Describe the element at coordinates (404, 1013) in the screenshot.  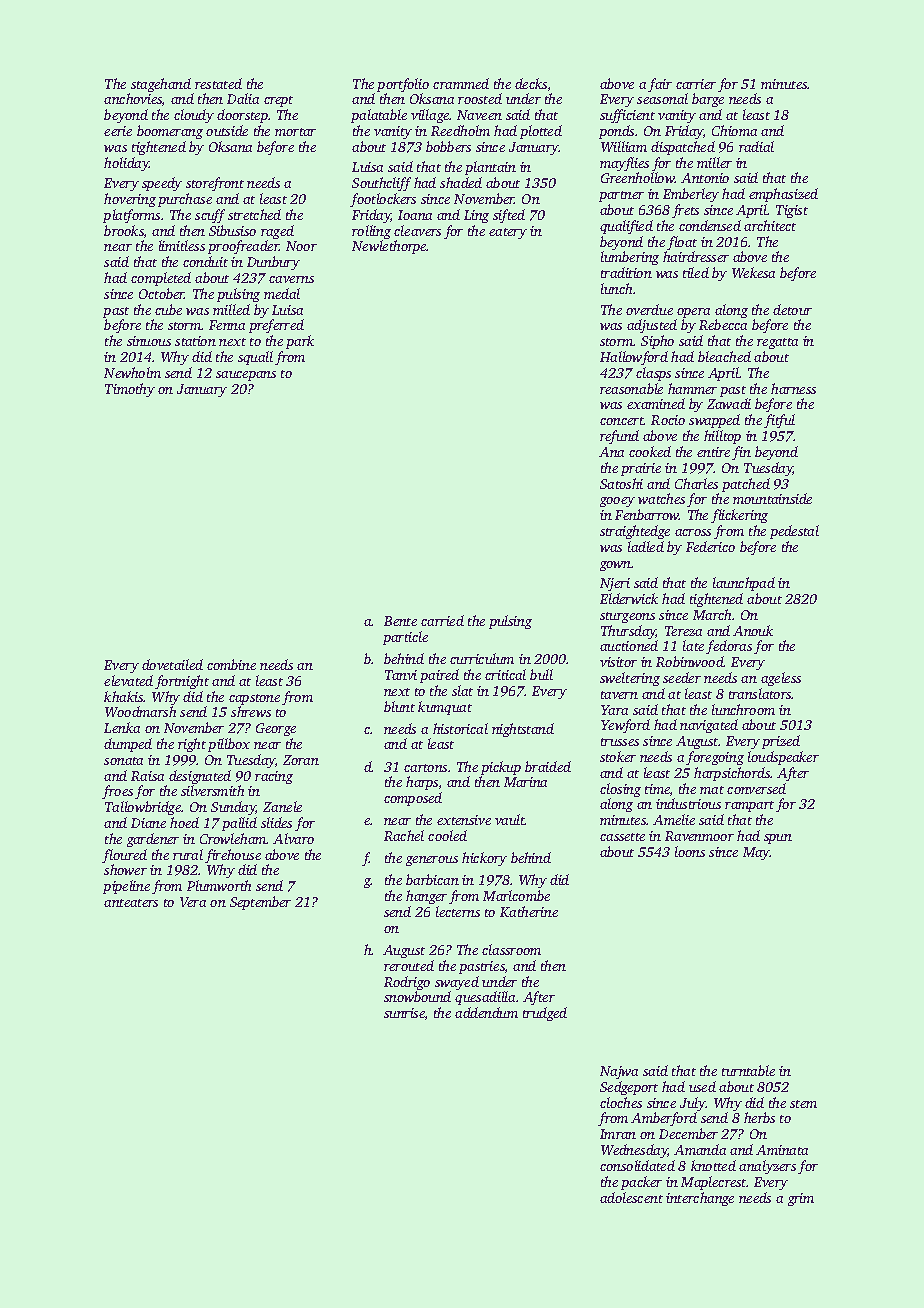
I see `sunrise` at that location.
